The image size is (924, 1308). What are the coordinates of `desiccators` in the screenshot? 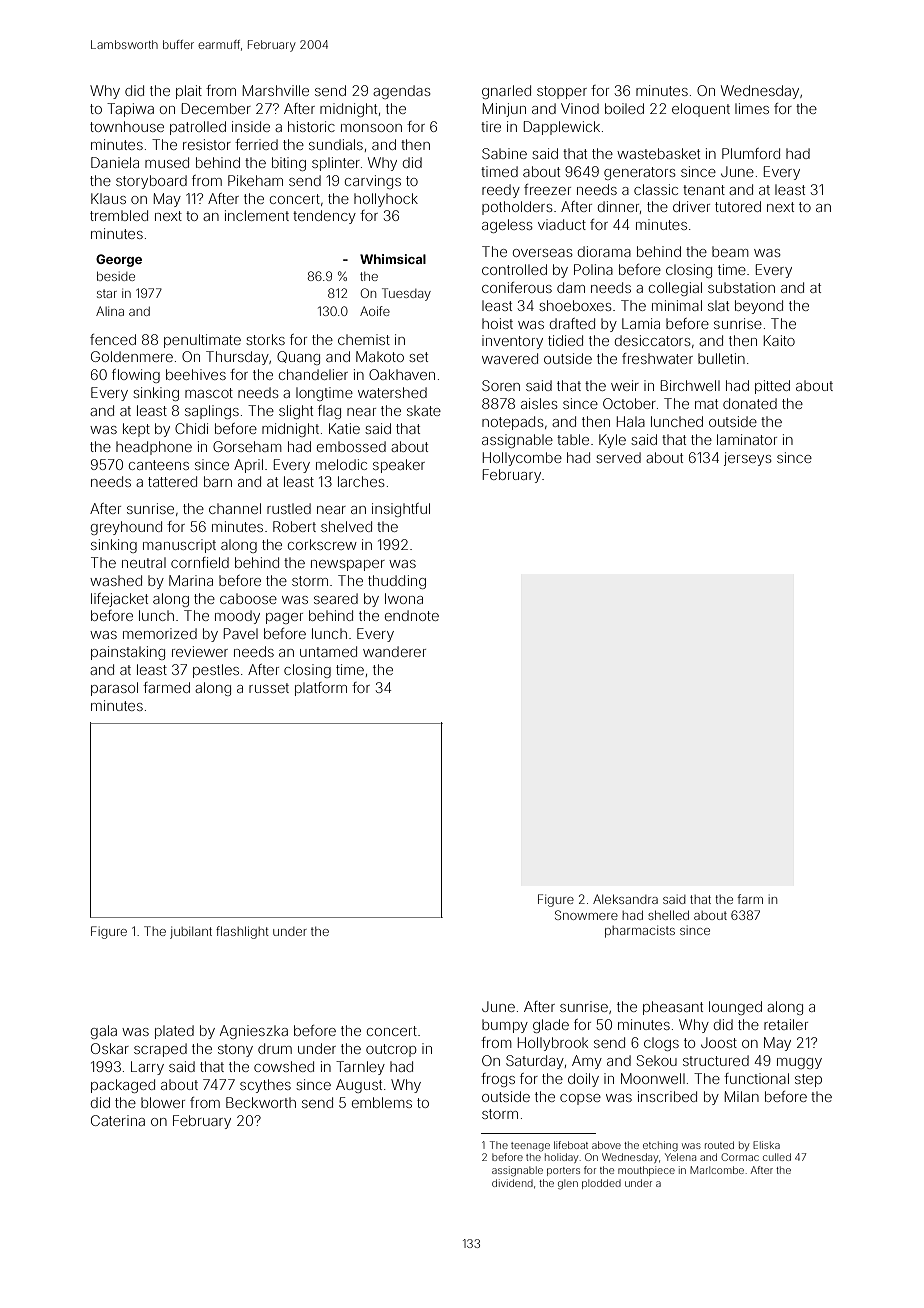 It's located at (652, 340).
